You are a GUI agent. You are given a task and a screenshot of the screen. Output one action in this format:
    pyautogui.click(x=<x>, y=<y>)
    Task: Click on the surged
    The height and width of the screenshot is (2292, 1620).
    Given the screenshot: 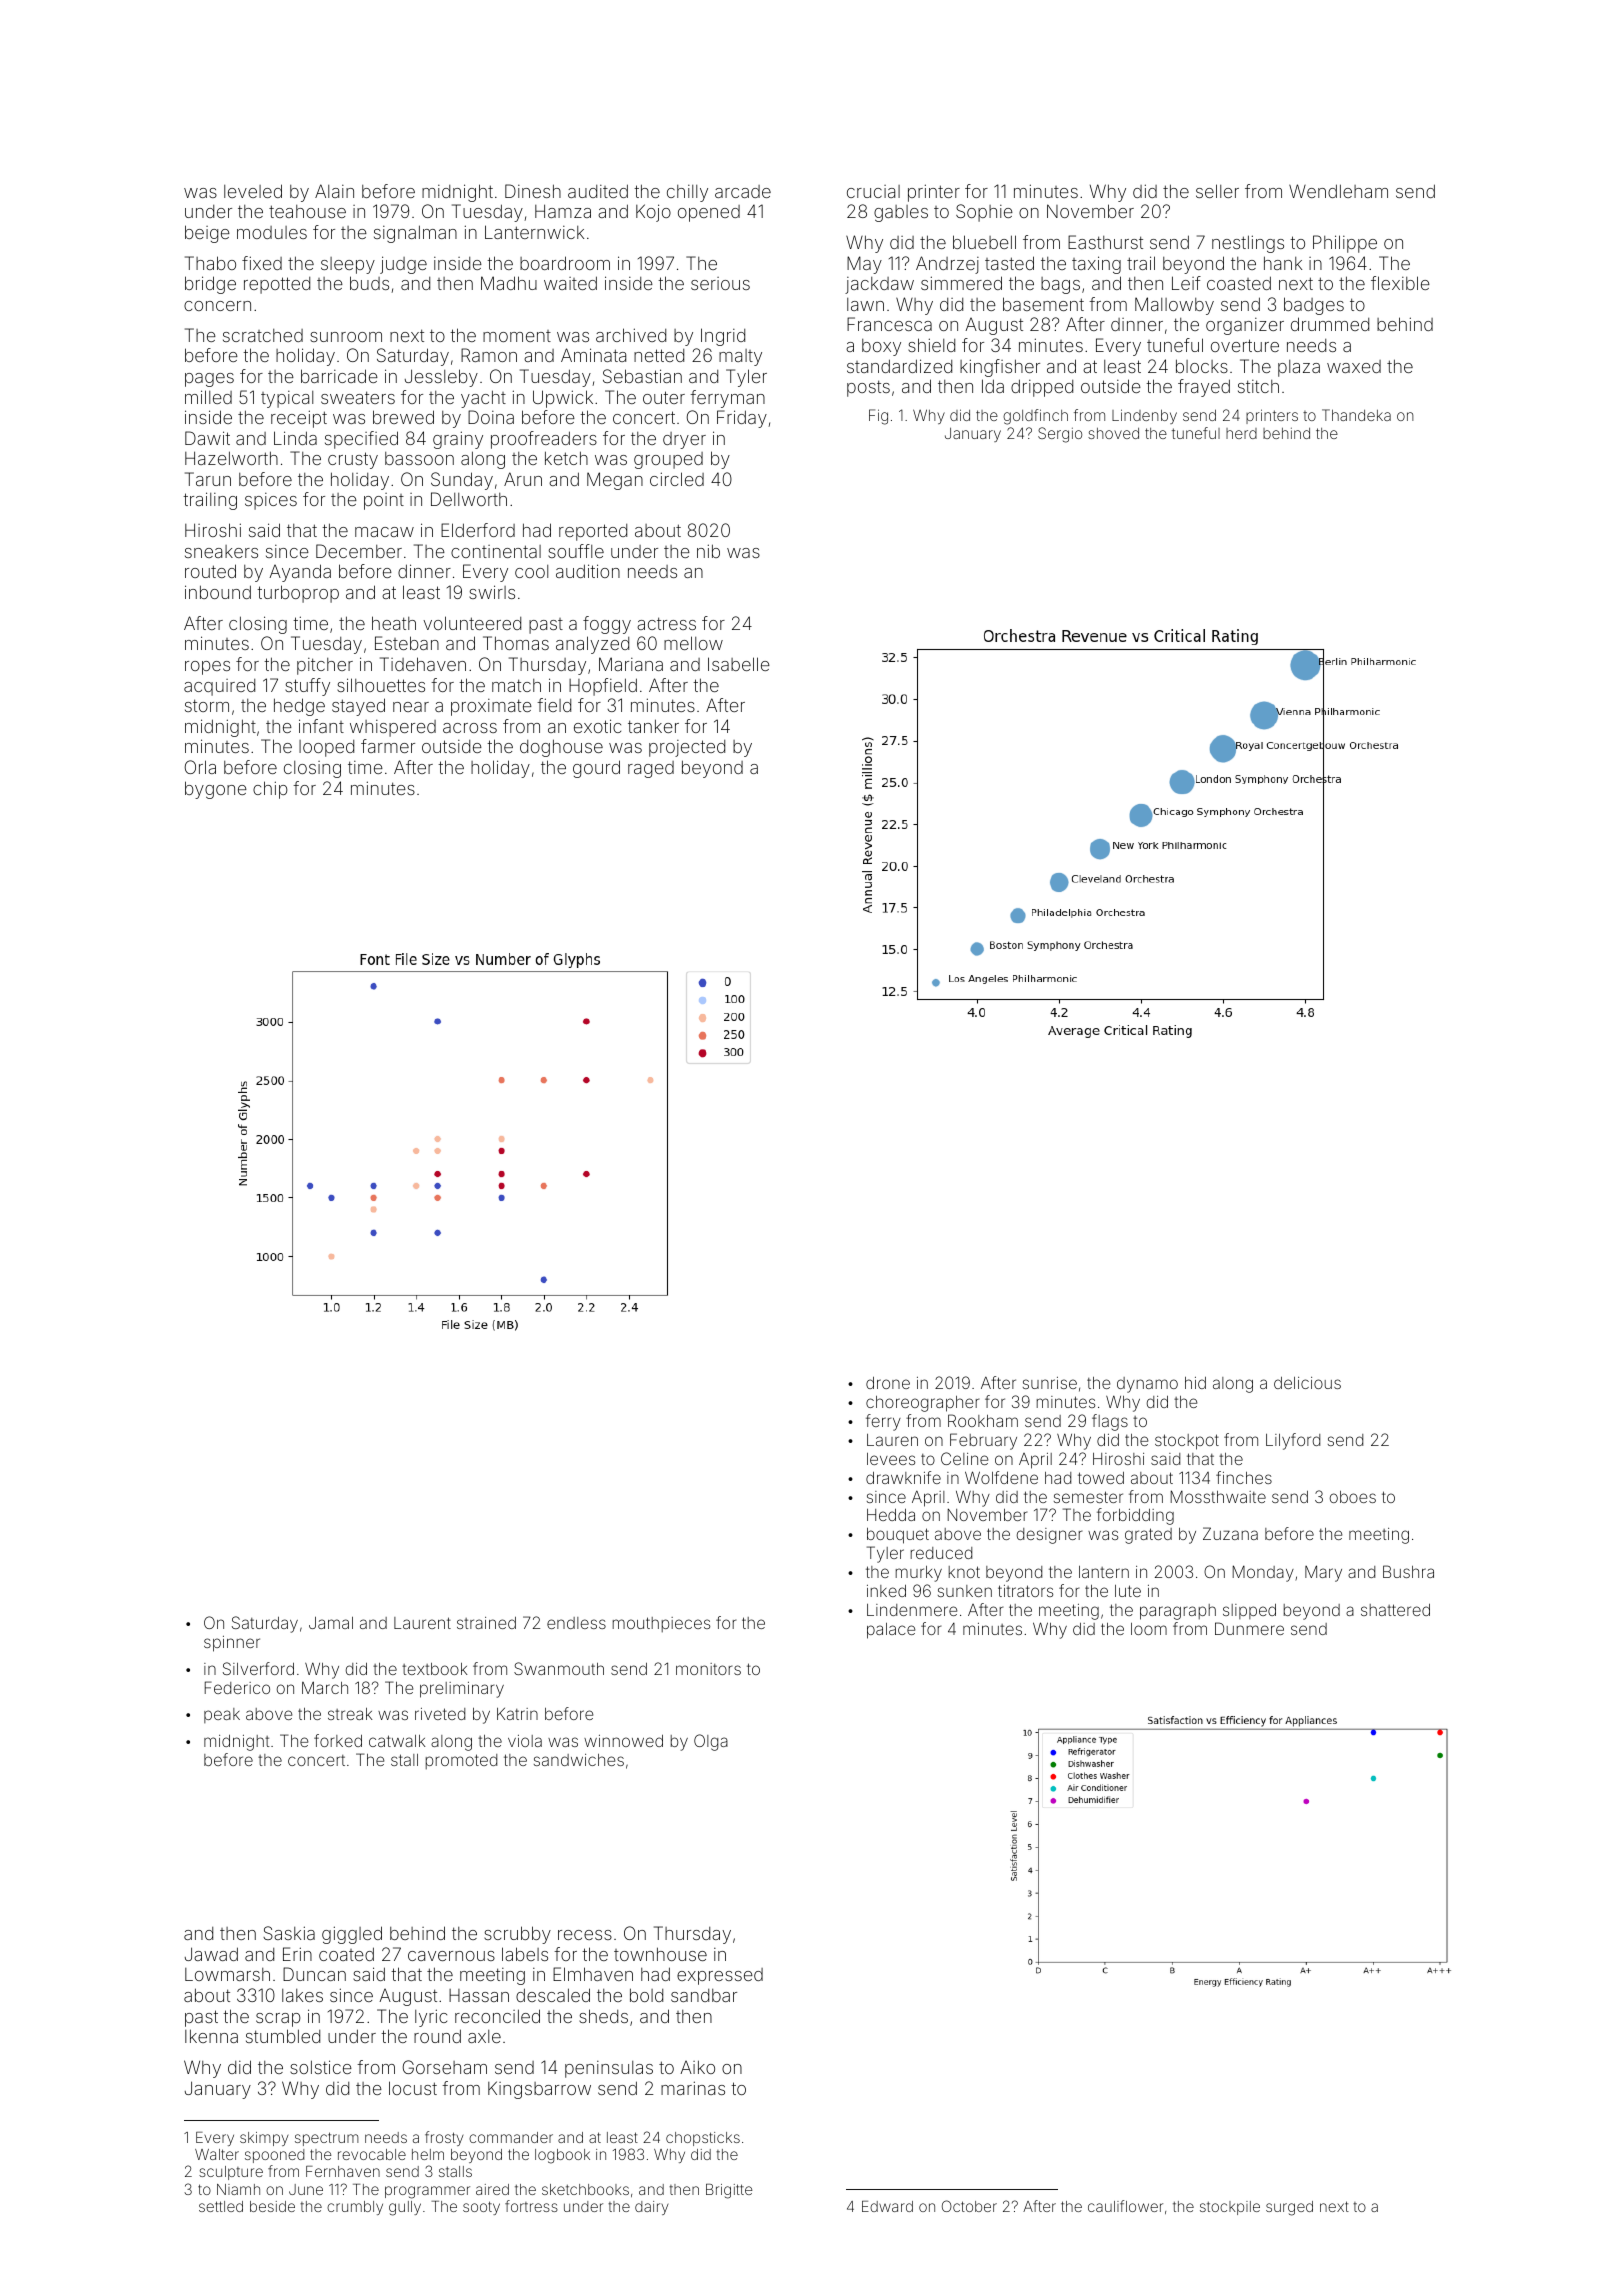 What is the action you would take?
    pyautogui.click(x=1289, y=2208)
